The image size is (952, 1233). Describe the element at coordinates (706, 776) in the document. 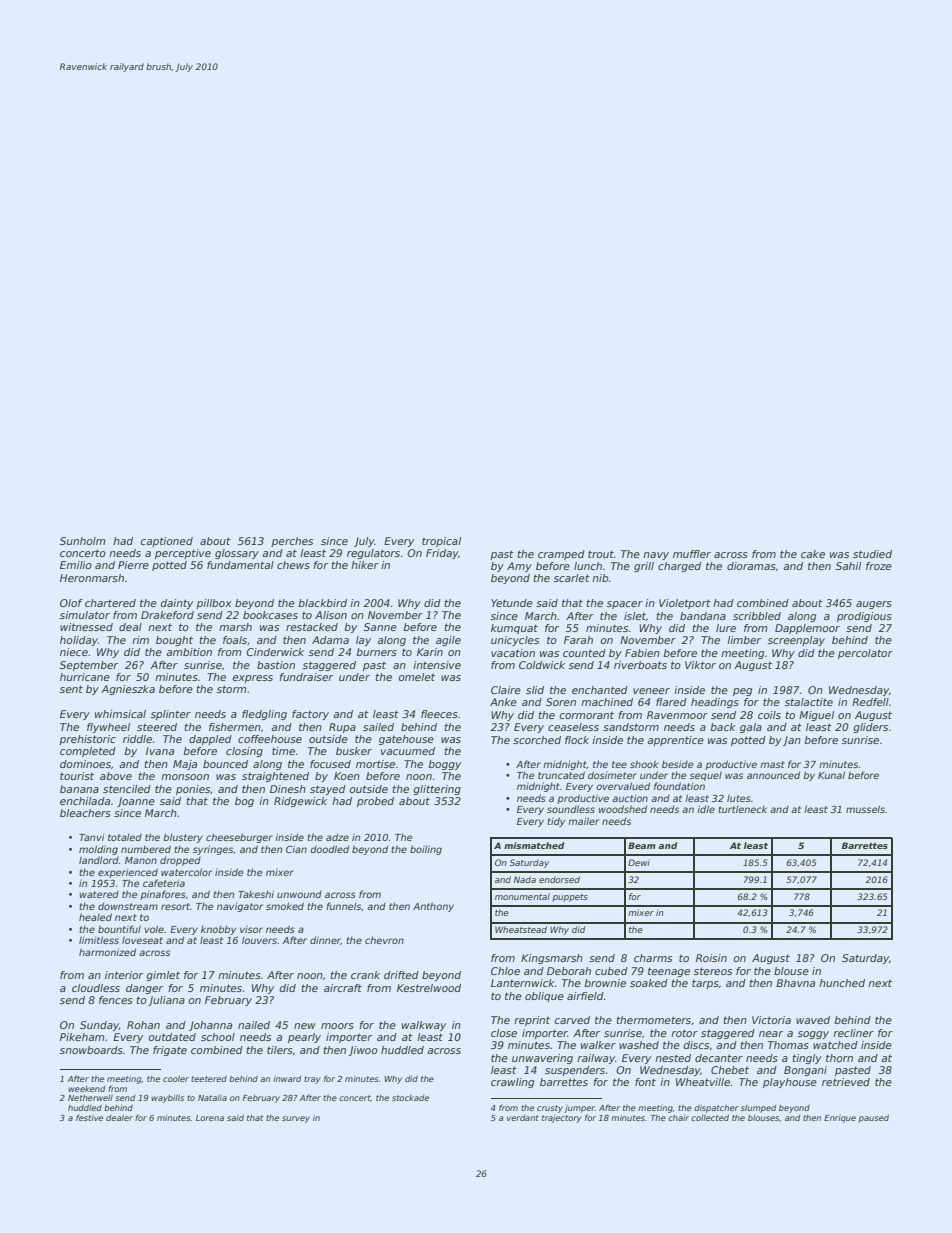

I see `sequel` at that location.
